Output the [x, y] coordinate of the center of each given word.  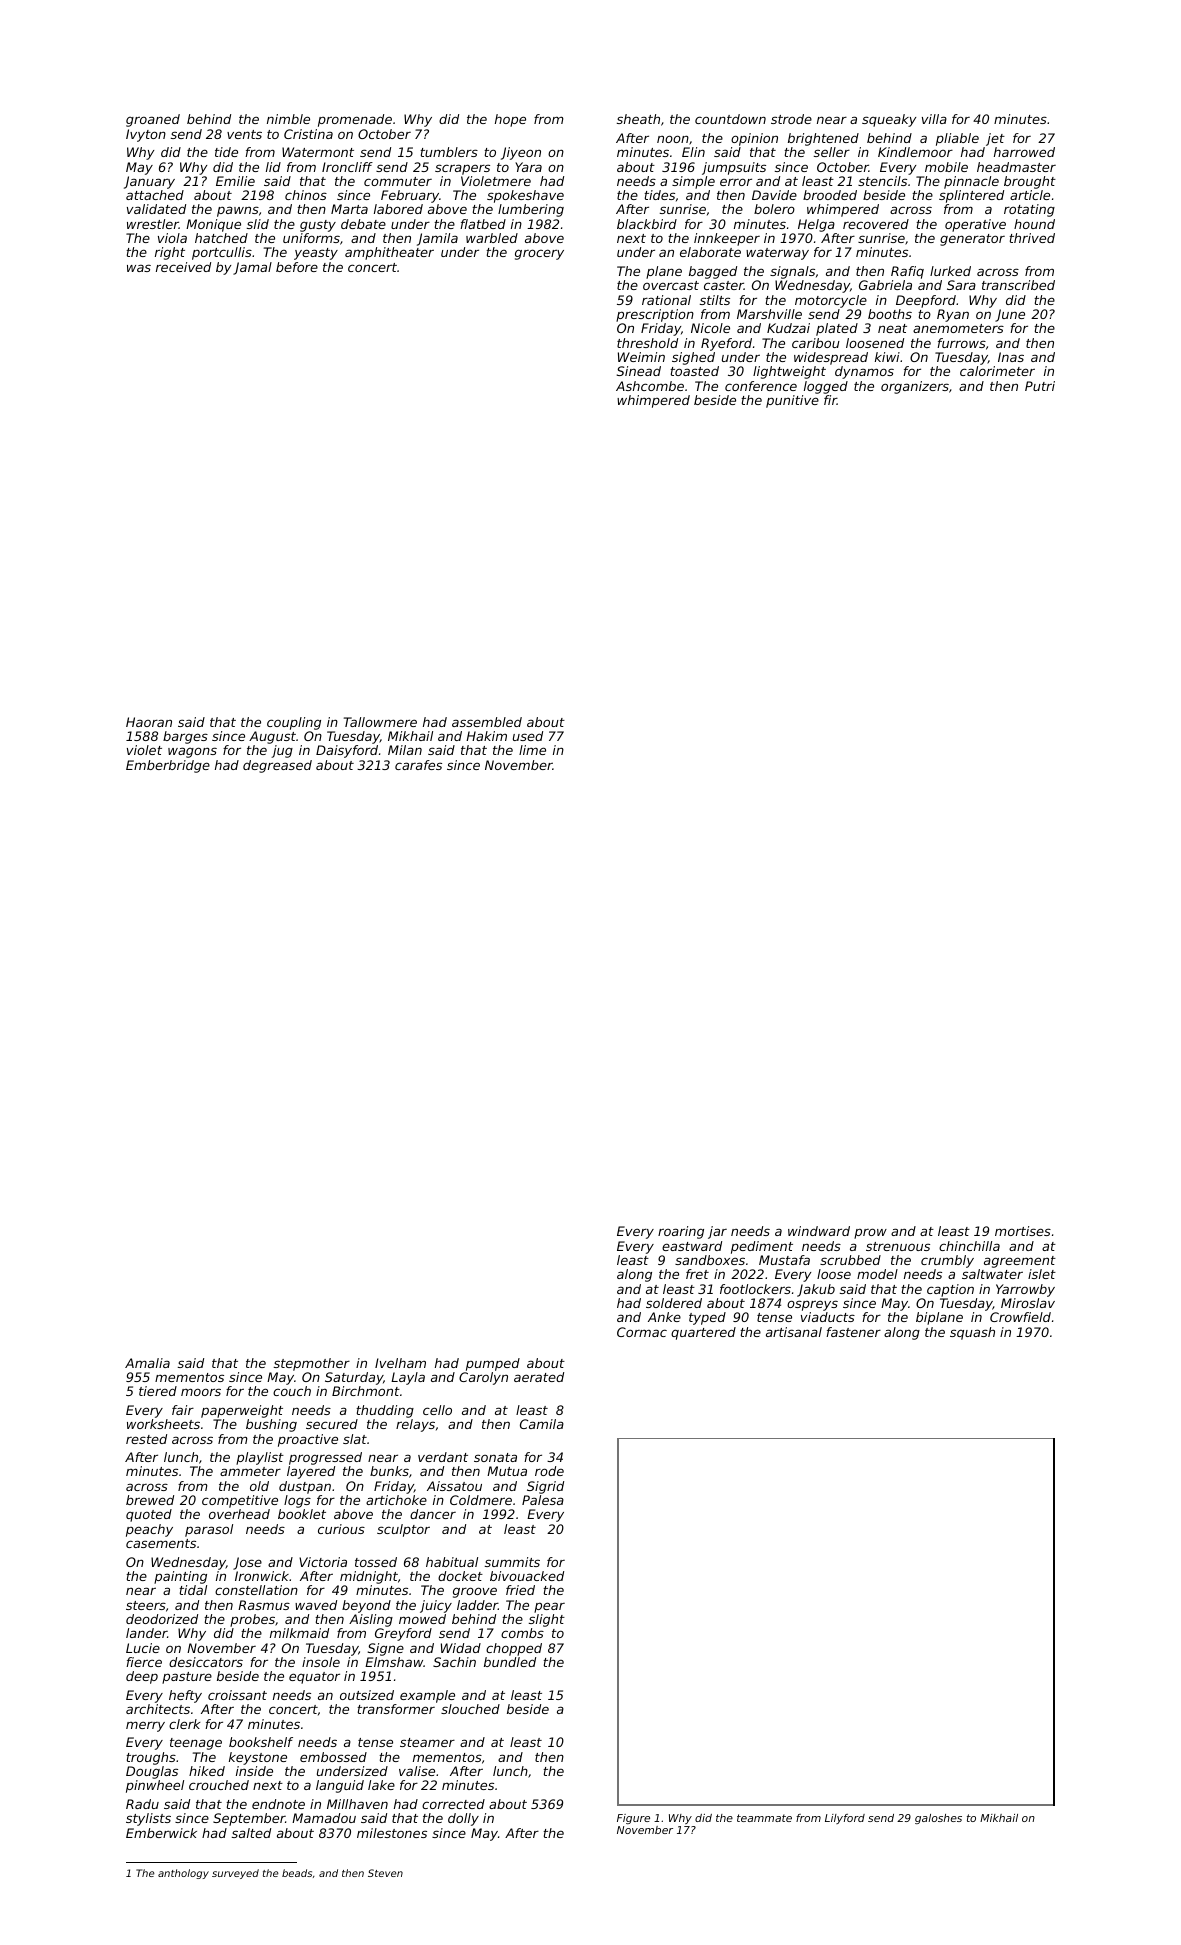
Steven [385, 1873]
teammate [764, 1818]
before [297, 267]
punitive [792, 401]
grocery [539, 254]
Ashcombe [650, 386]
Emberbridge [168, 766]
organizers [915, 387]
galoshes [938, 1819]
